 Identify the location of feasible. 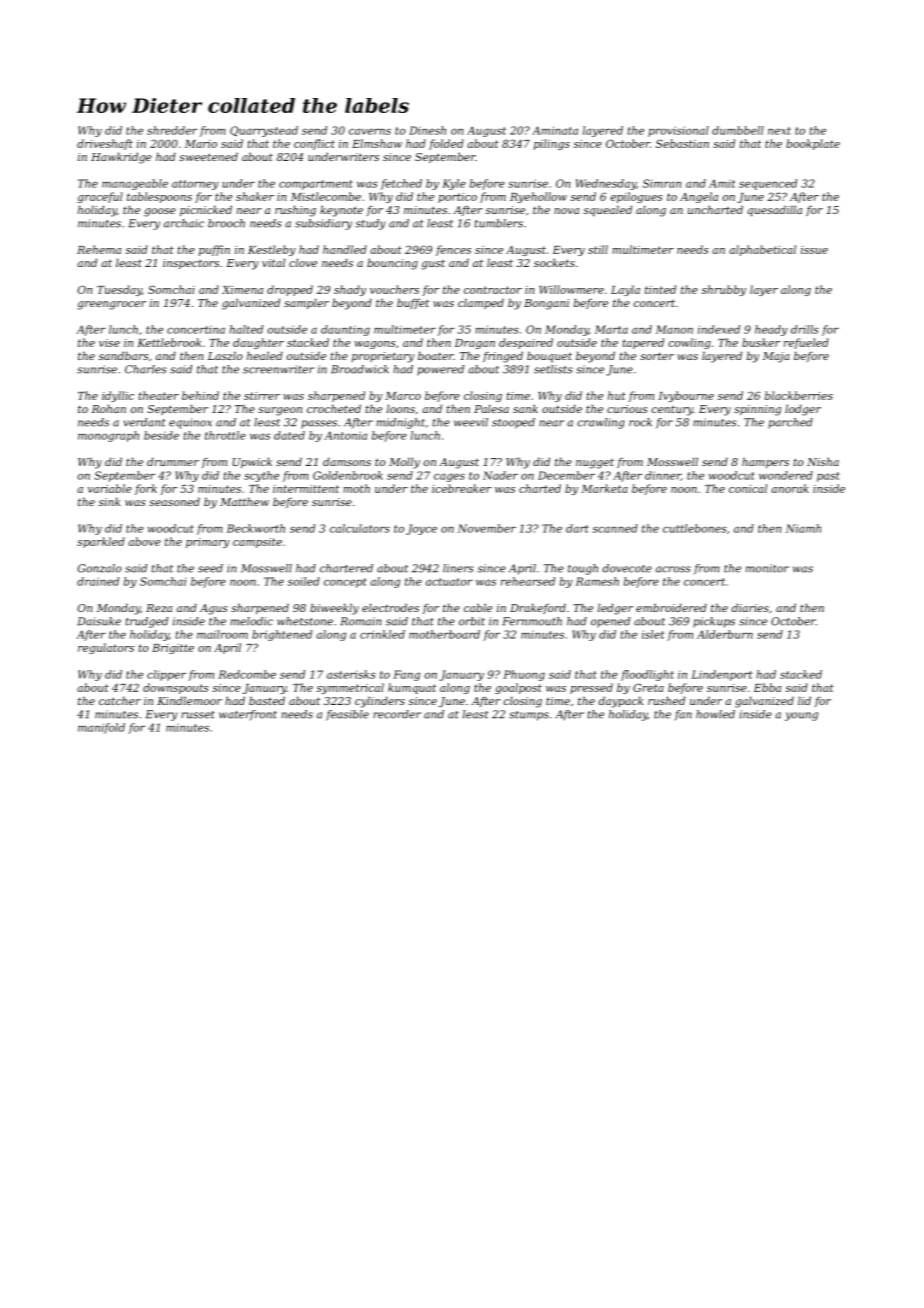
(347, 715).
